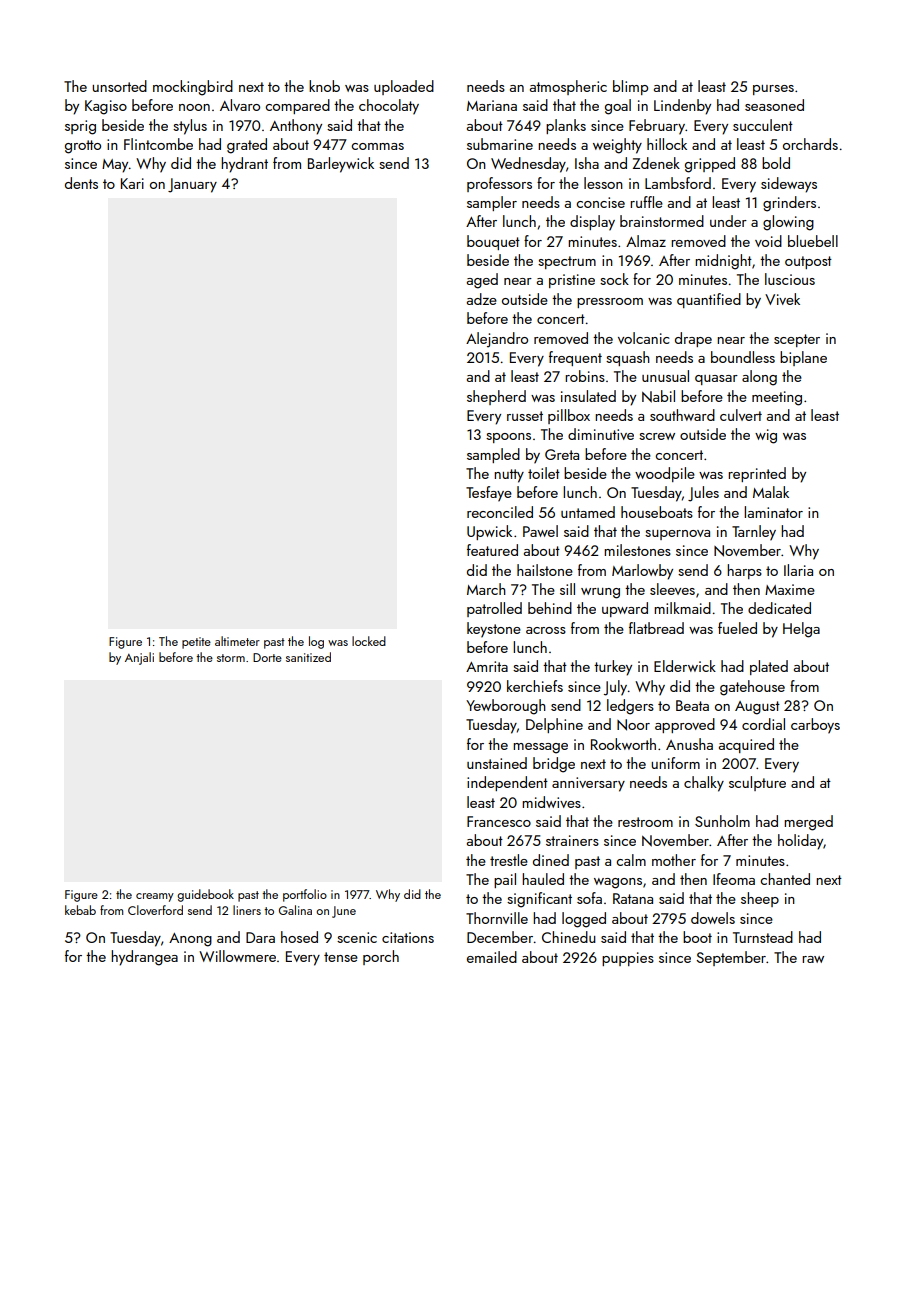 This screenshot has height=1316, width=908. I want to click on emailed, so click(492, 957).
